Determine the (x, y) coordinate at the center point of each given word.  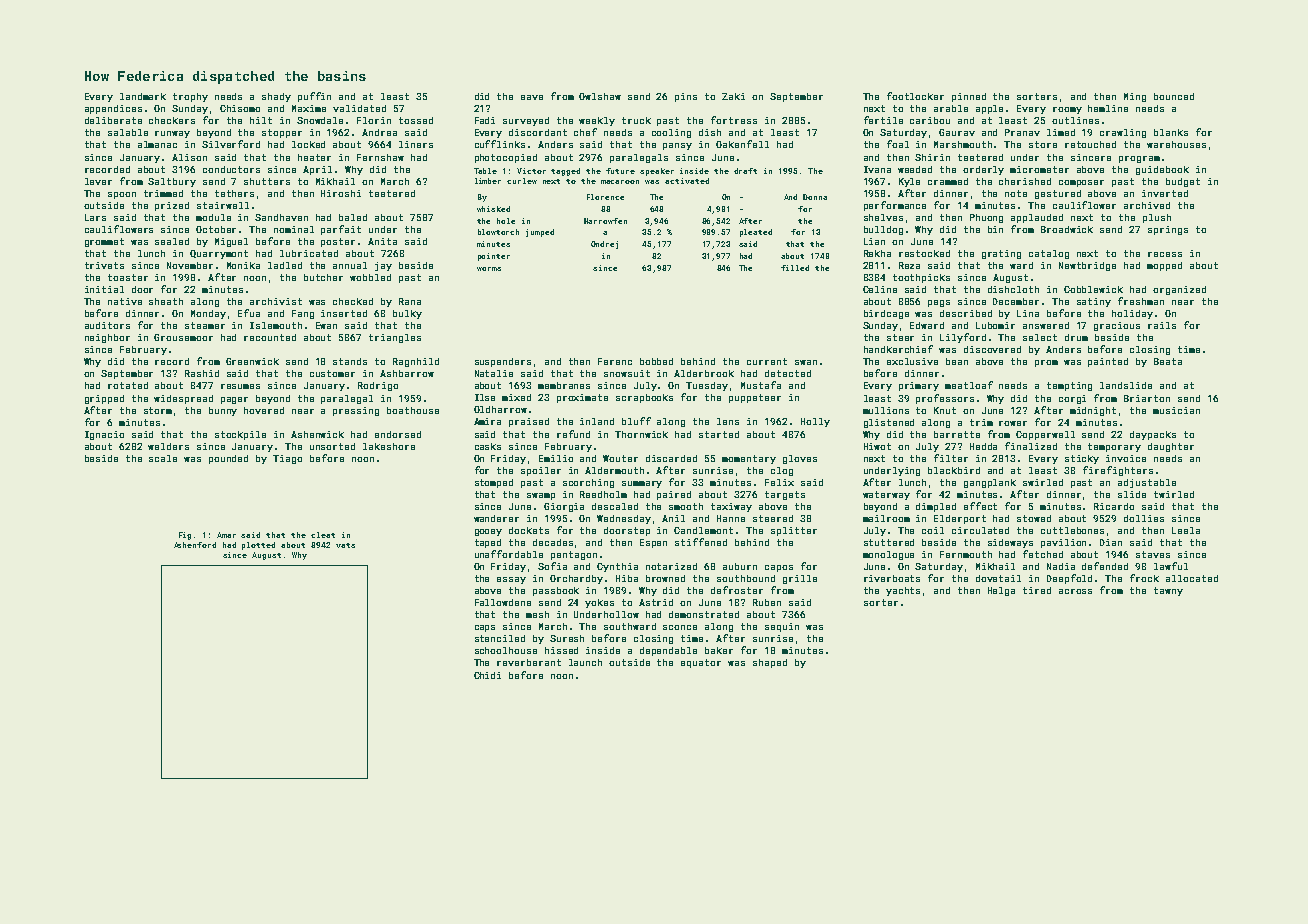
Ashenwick (317, 434)
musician (1176, 410)
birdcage (886, 314)
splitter (794, 531)
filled (795, 268)
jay (383, 266)
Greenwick (252, 361)
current (767, 361)
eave (532, 97)
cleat (323, 535)
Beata (1168, 361)
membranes (564, 385)
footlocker (915, 96)
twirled (1174, 494)
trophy (190, 97)
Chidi (487, 675)
